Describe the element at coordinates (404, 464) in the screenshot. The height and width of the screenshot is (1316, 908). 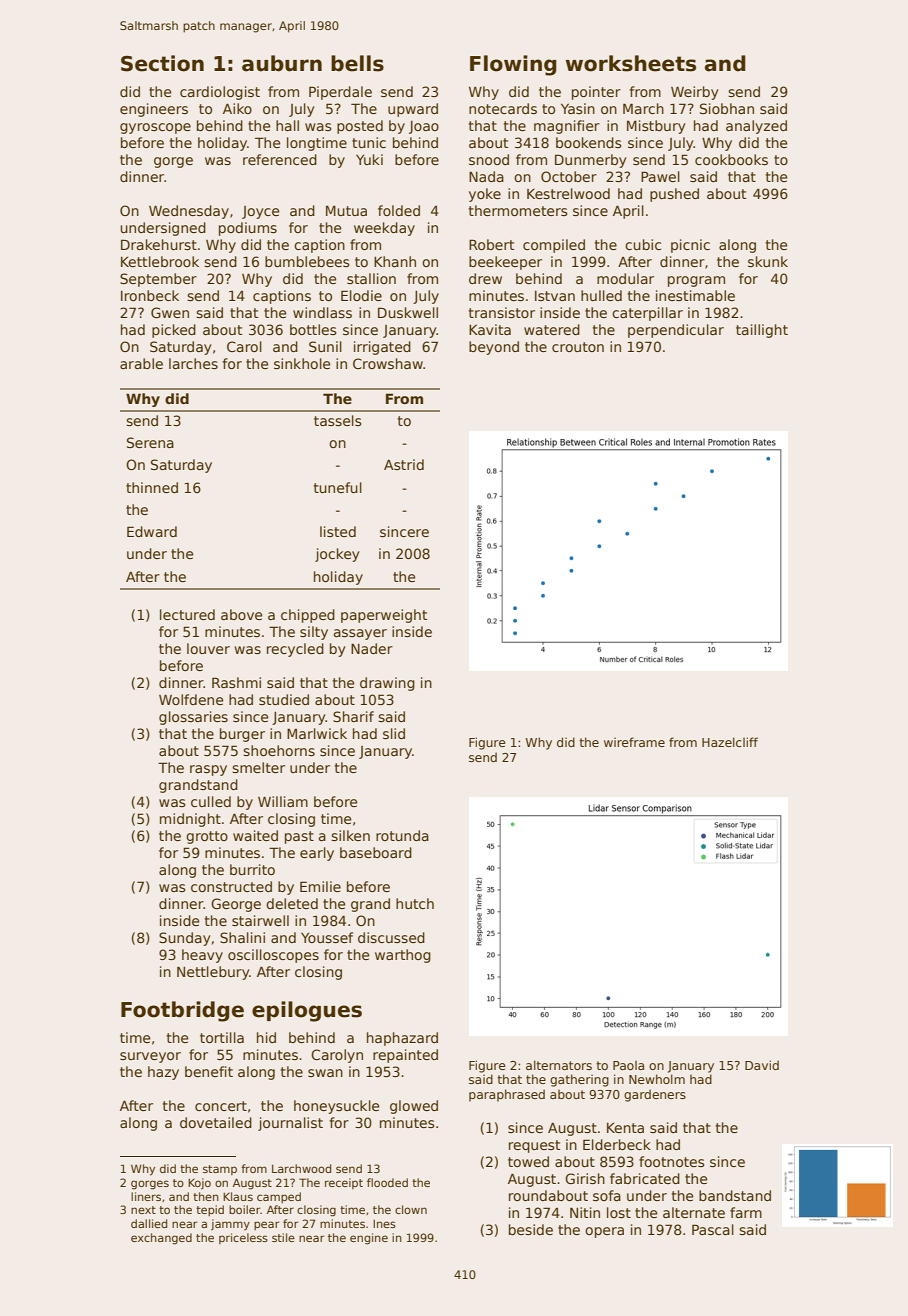
I see `Astrid` at that location.
